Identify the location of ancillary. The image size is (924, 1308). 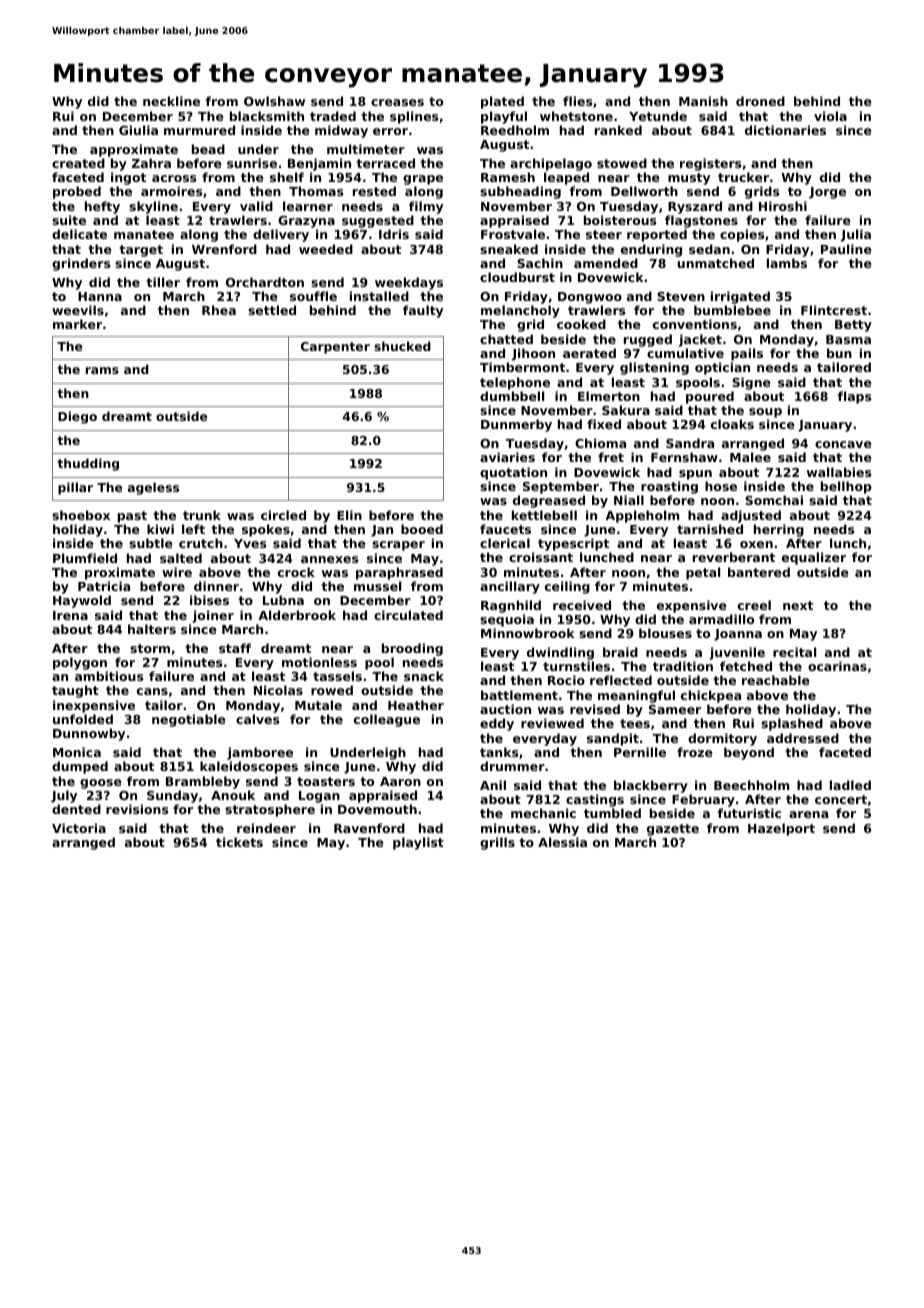
(510, 587).
